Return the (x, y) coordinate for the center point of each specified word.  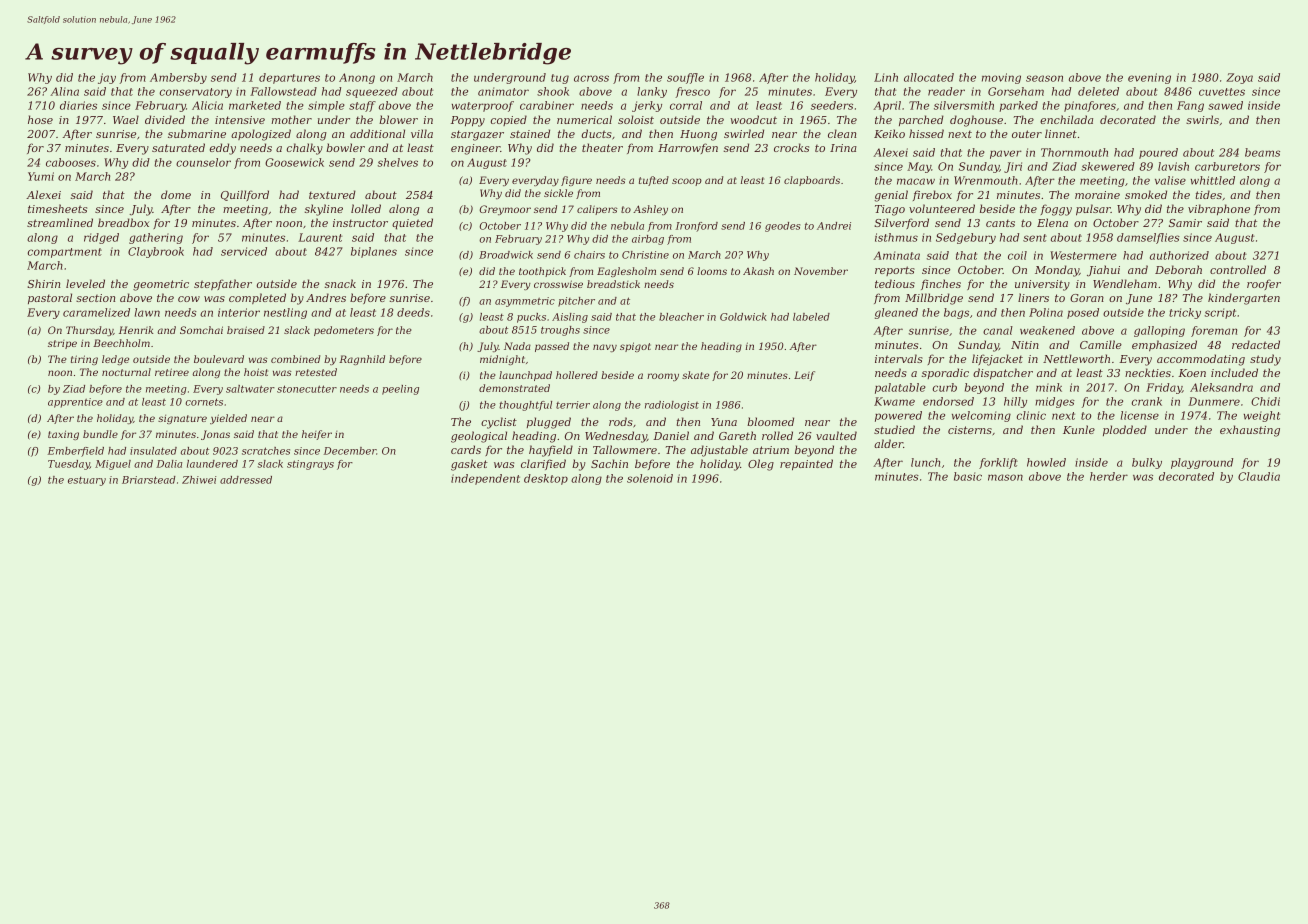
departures (289, 78)
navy (605, 348)
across (591, 78)
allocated (929, 77)
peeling (400, 390)
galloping (1159, 331)
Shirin (43, 283)
